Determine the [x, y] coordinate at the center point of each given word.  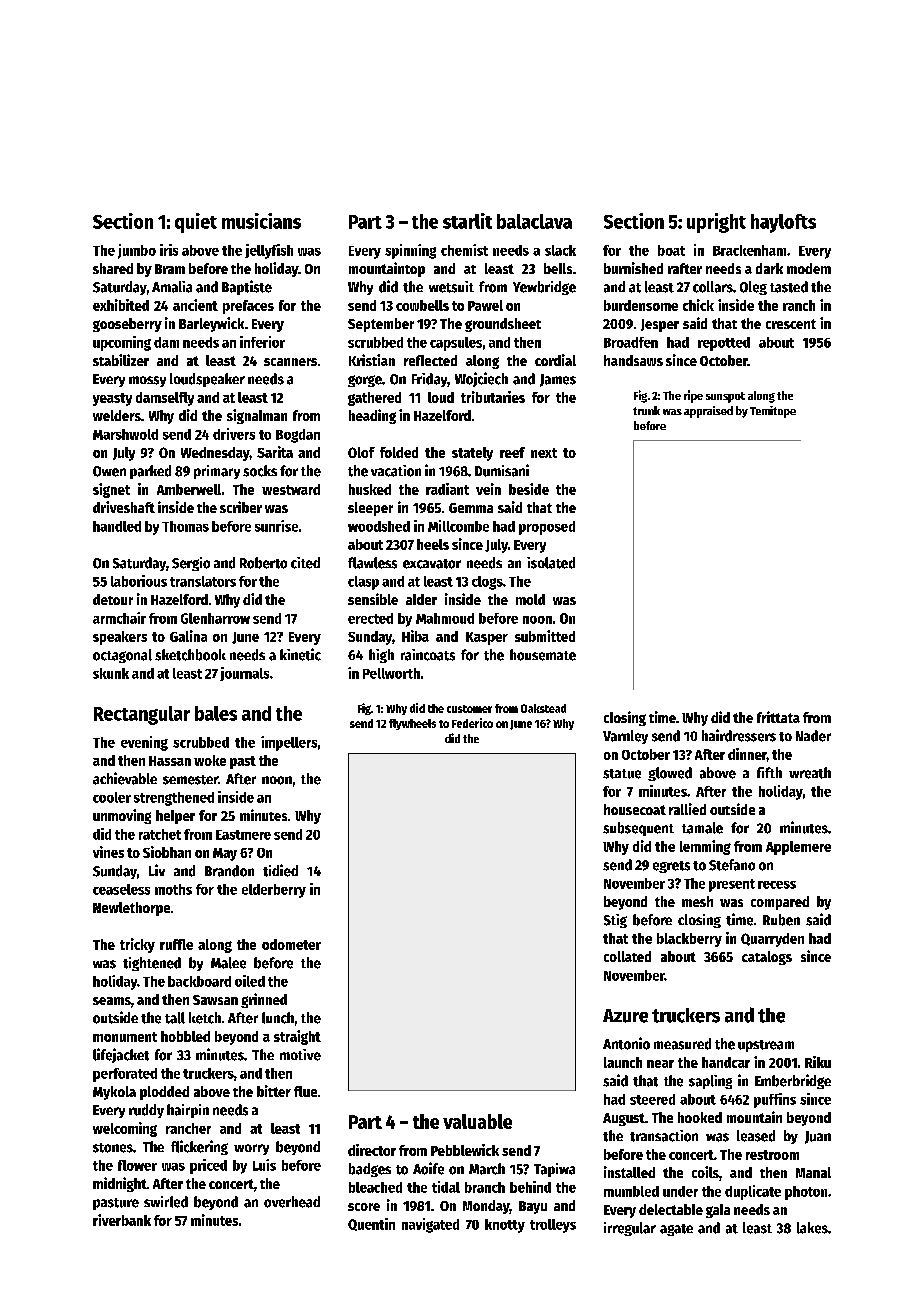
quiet [196, 223]
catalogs [767, 958]
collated [627, 956]
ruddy [146, 1111]
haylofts [783, 223]
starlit [467, 221]
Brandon [229, 871]
